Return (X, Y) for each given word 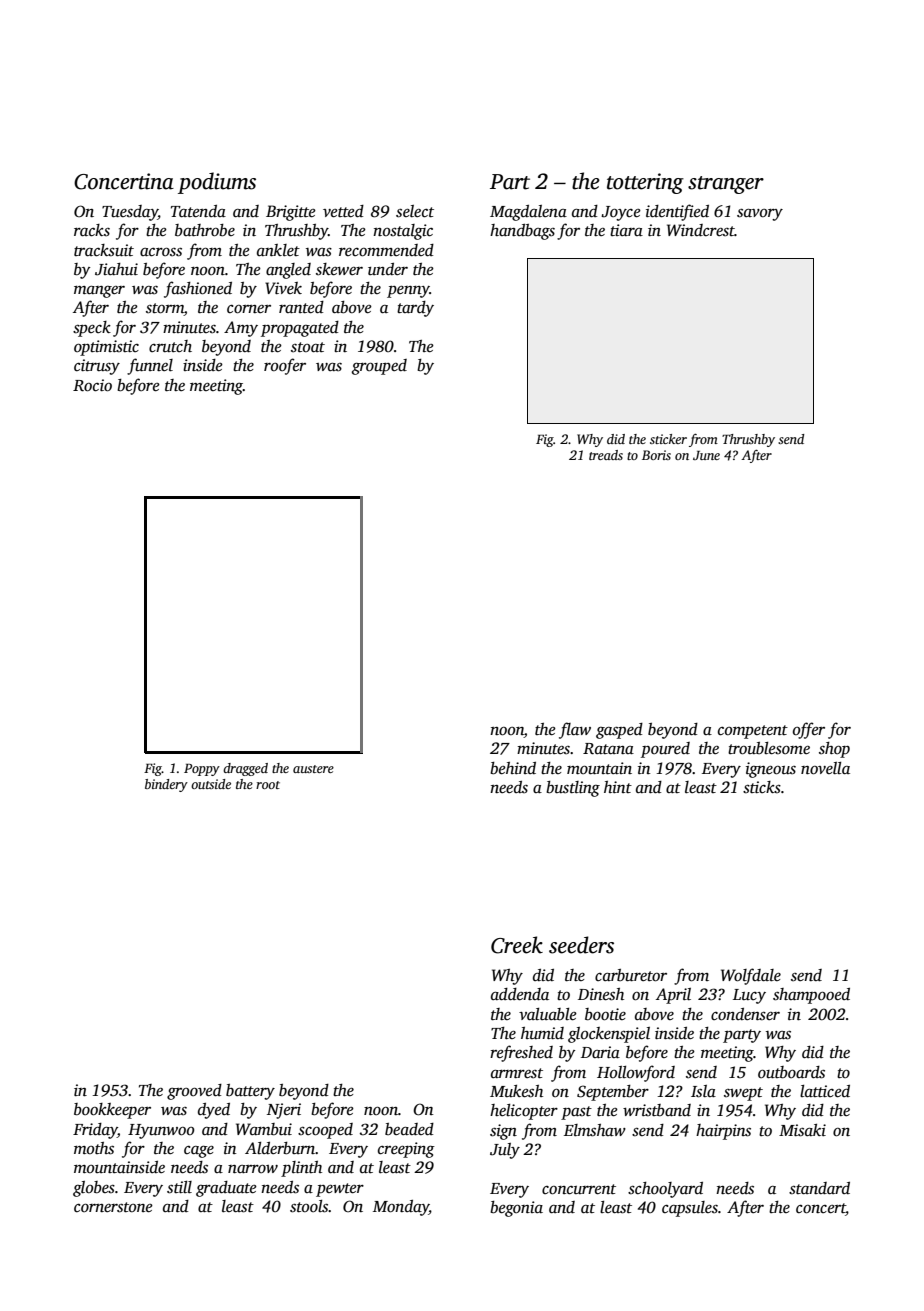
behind (513, 768)
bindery (166, 785)
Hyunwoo (161, 1131)
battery (250, 1092)
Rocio (92, 385)
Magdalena (528, 213)
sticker (668, 439)
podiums (217, 183)
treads (606, 455)
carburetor (631, 975)
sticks (762, 787)
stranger (726, 185)
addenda (520, 994)
